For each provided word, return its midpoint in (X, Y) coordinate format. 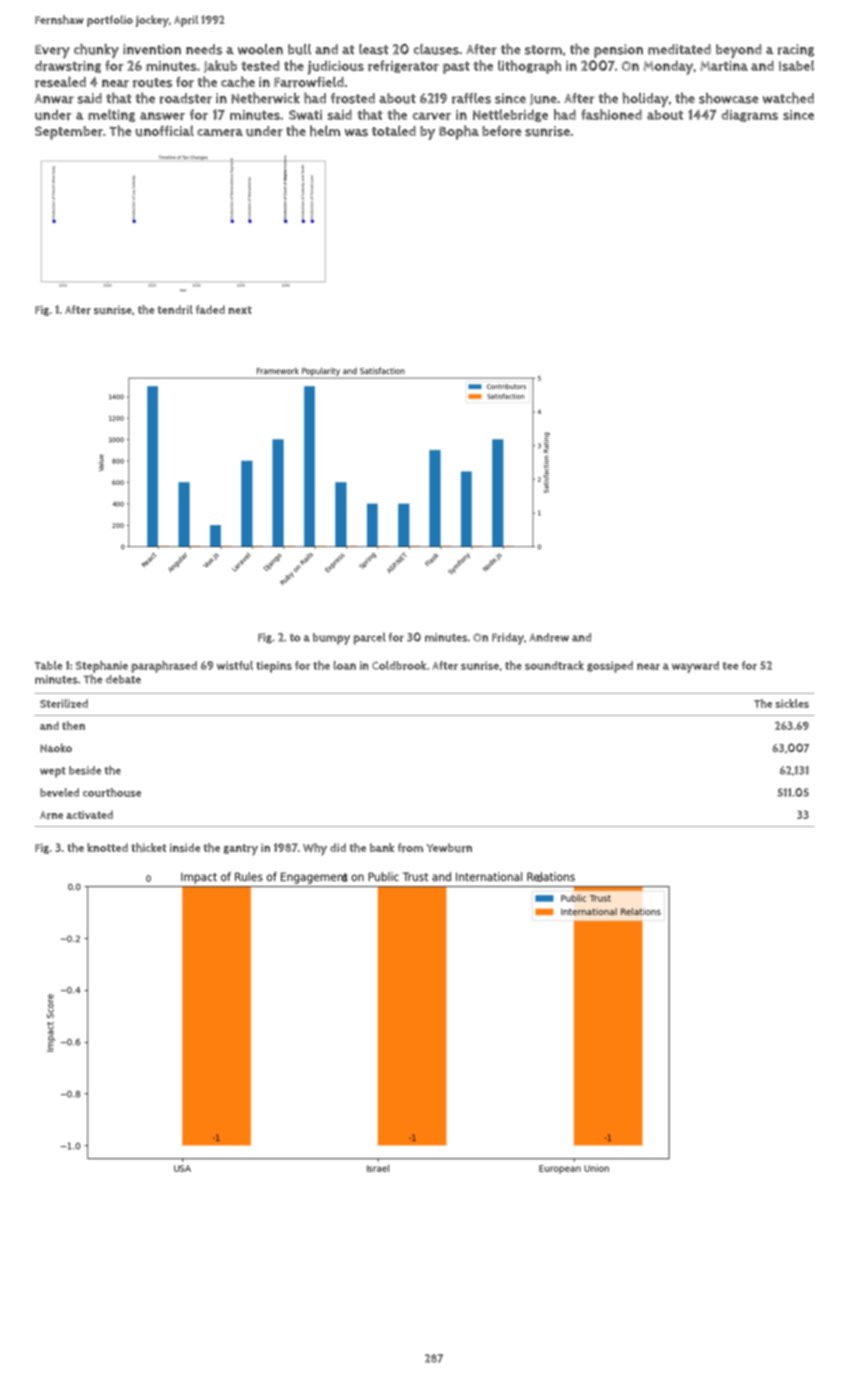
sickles (792, 703)
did (338, 847)
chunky (96, 51)
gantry (240, 850)
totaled (394, 130)
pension (618, 51)
